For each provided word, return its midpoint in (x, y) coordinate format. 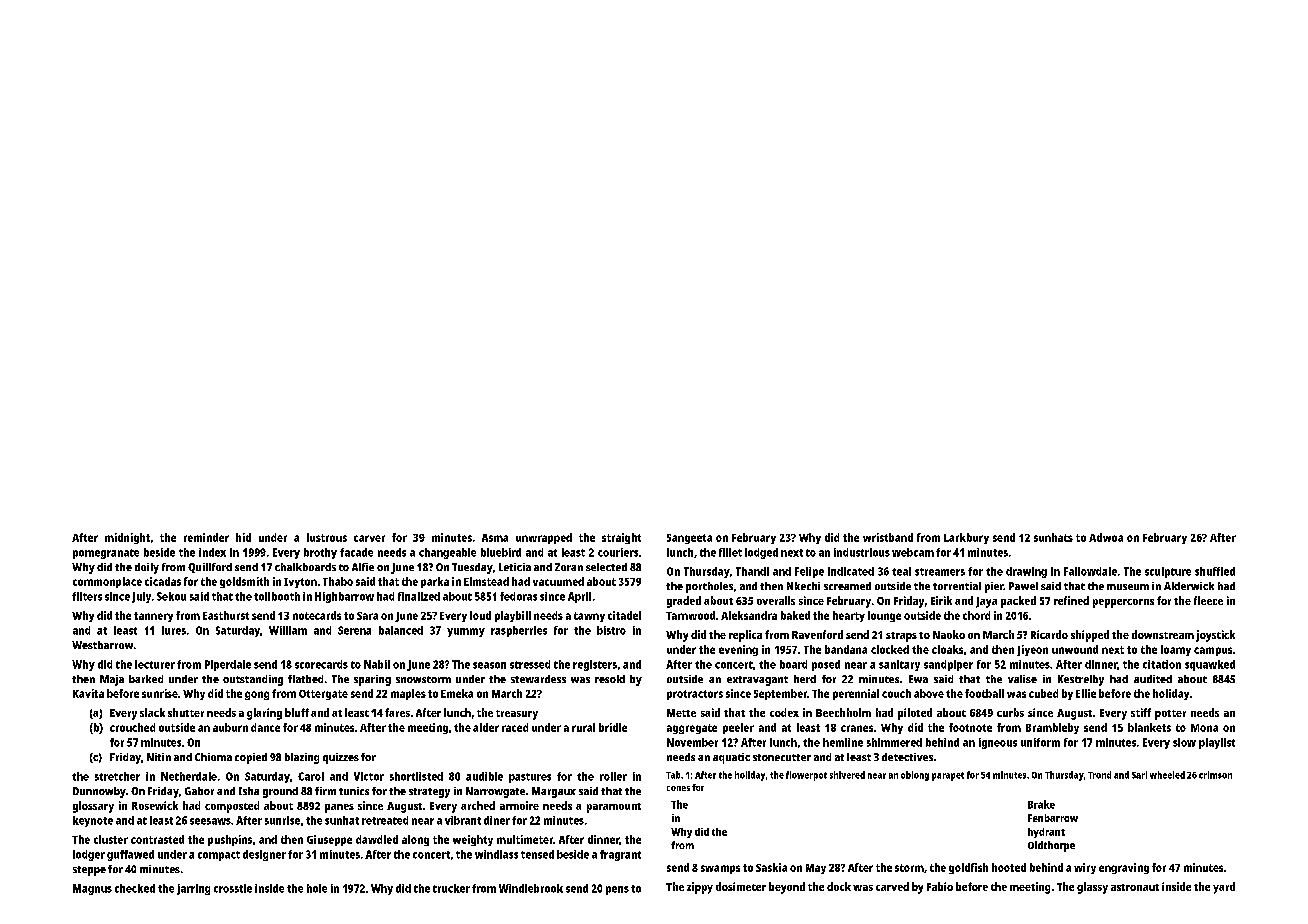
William (288, 630)
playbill (513, 616)
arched (478, 805)
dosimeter (741, 886)
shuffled (1215, 571)
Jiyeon (1032, 650)
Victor (369, 776)
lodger (89, 855)
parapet (948, 776)
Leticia (515, 567)
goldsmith (244, 582)
